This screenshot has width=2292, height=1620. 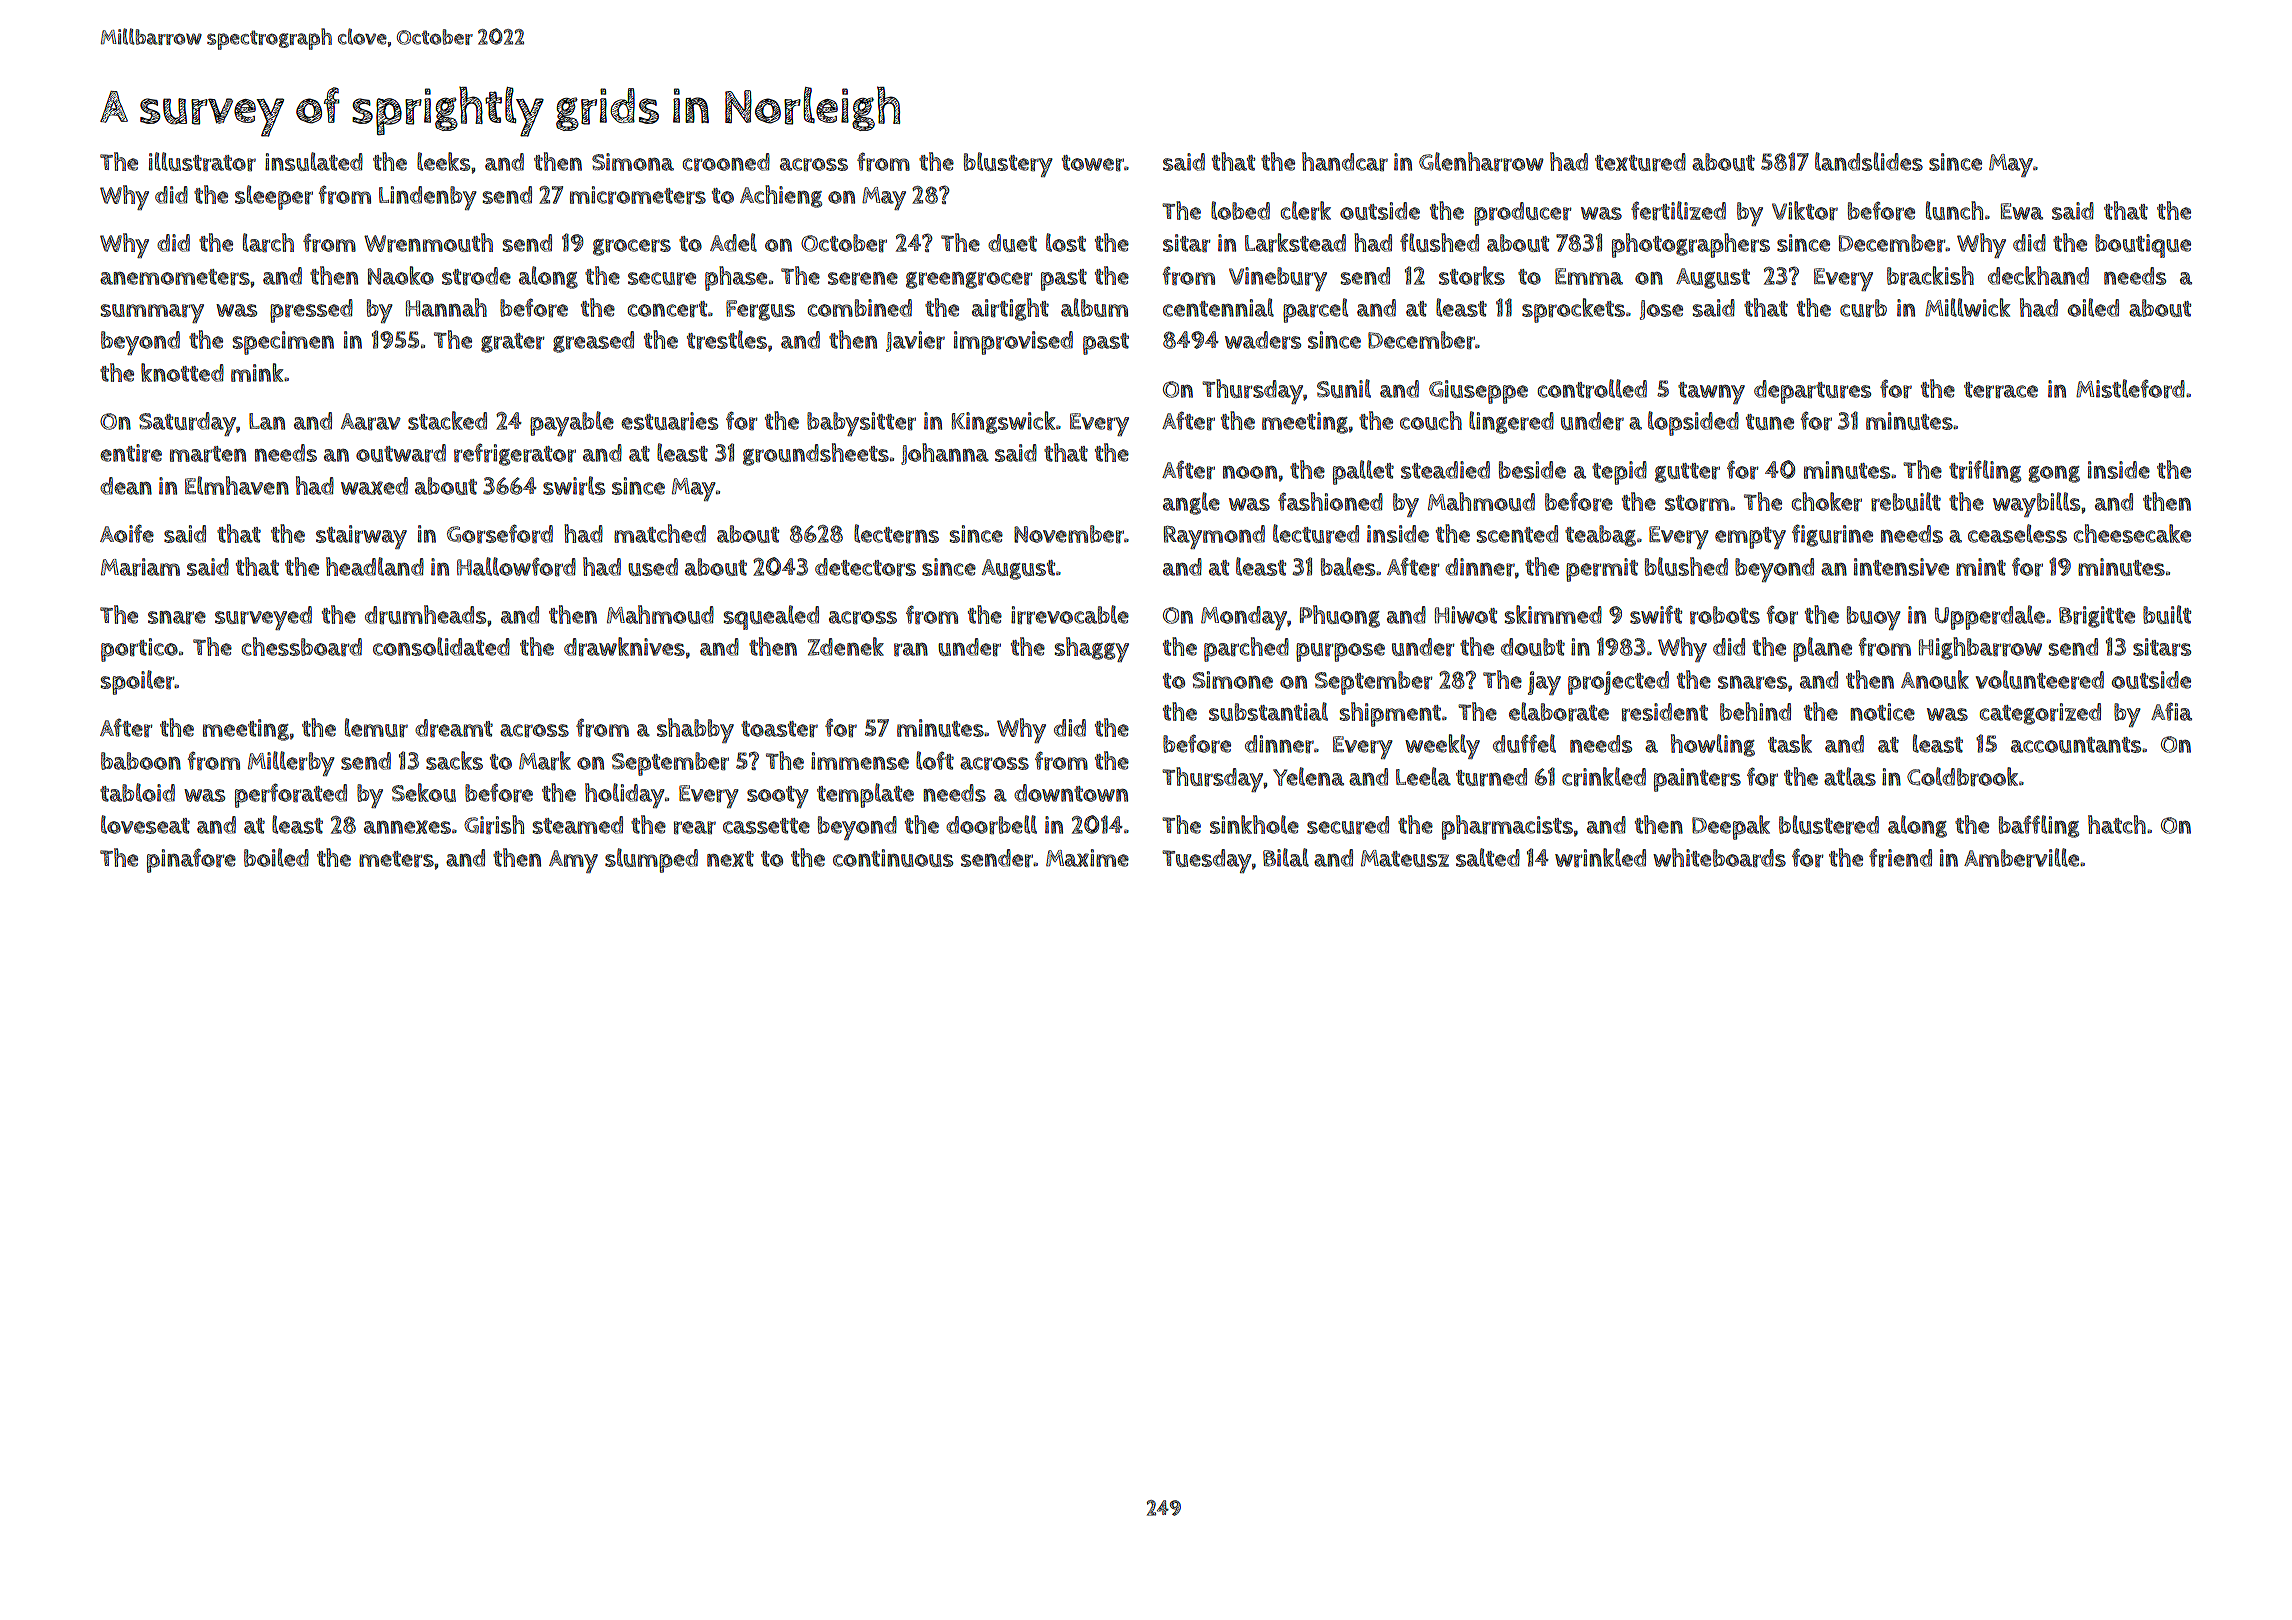 What do you see at coordinates (401, 453) in the screenshot?
I see `outward` at bounding box center [401, 453].
